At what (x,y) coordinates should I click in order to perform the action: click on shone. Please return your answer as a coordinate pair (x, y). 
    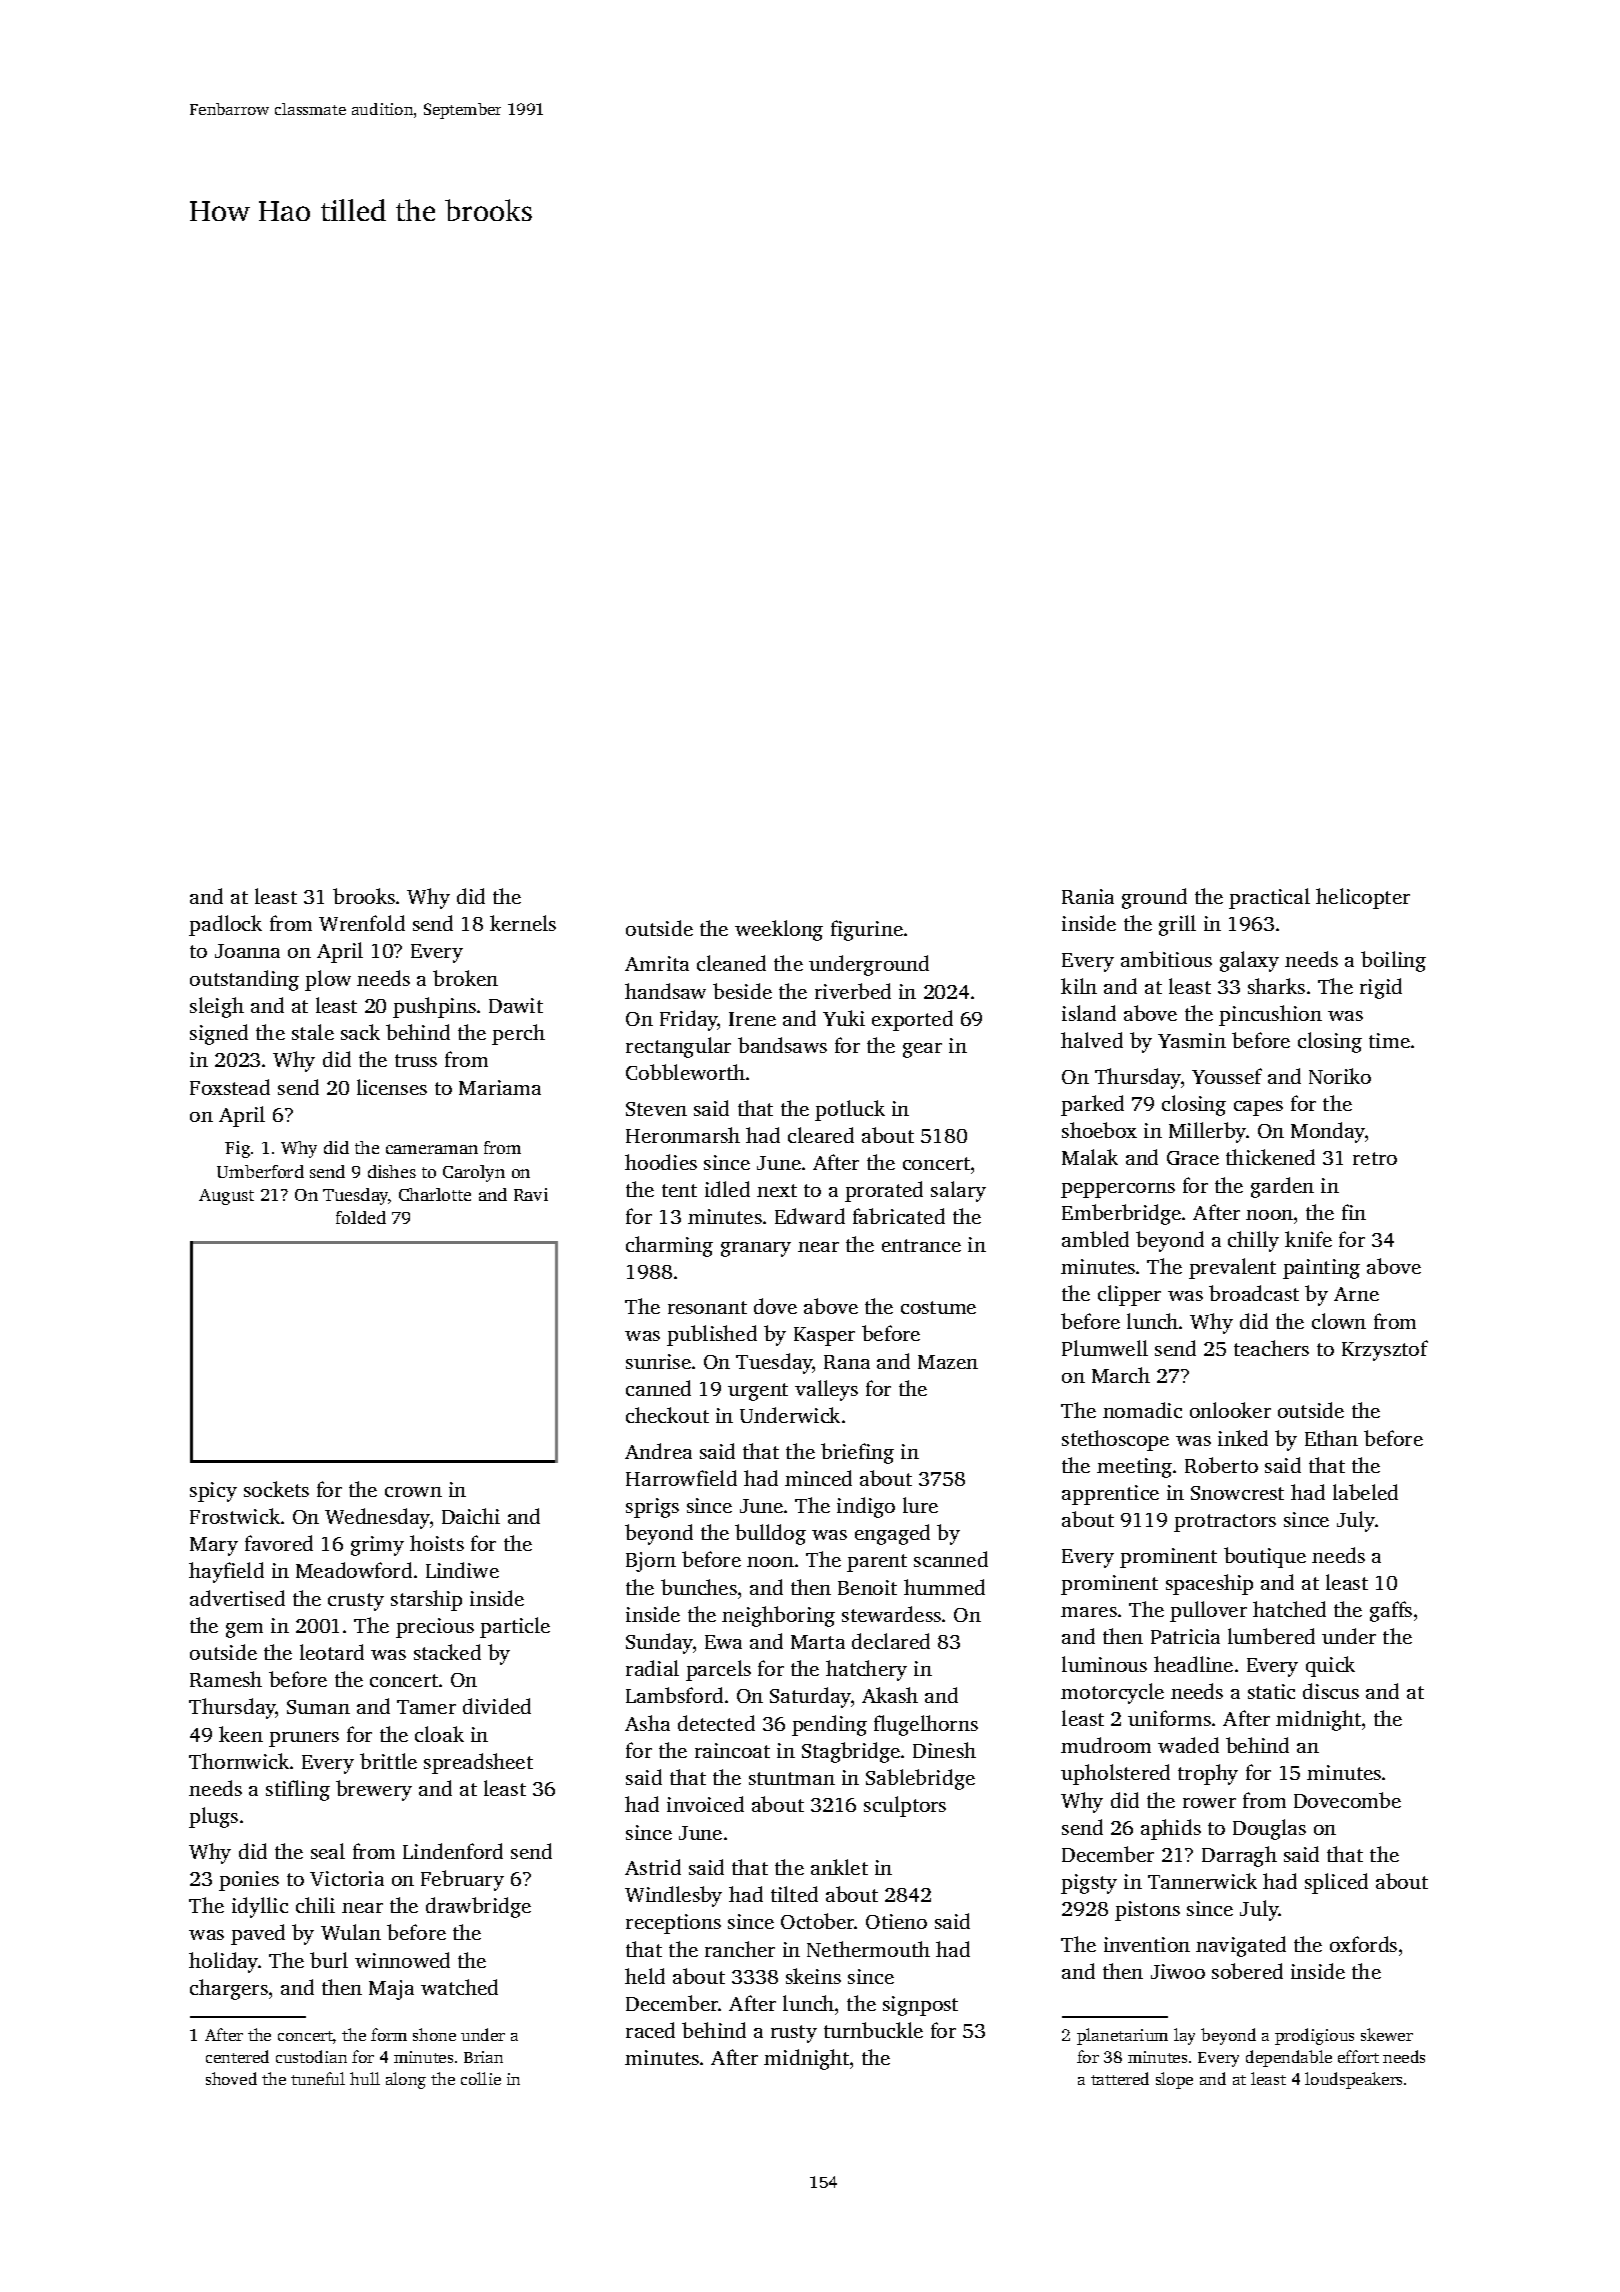
    Looking at the image, I should click on (434, 2034).
